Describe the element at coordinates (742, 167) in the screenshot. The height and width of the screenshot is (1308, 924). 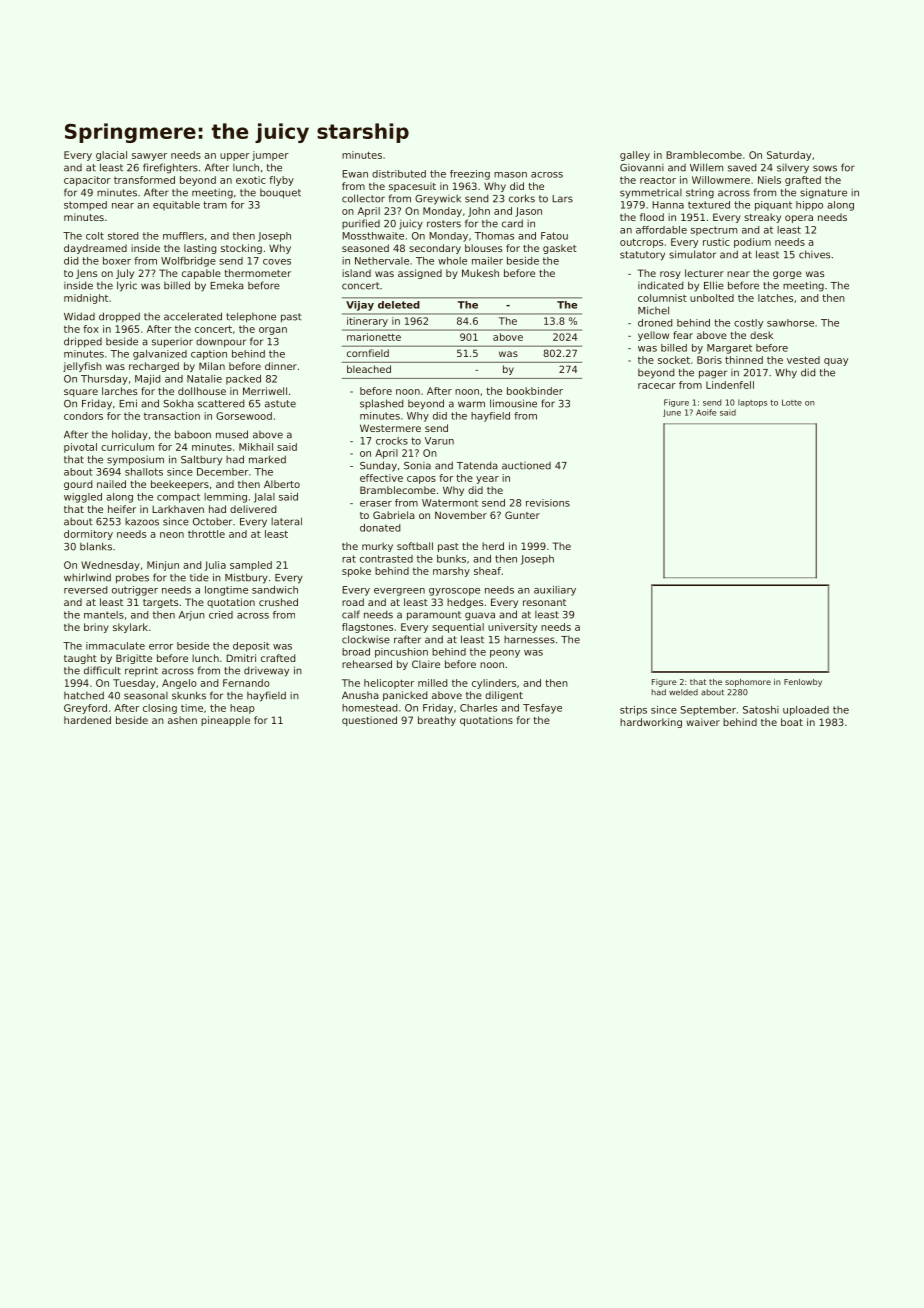
I see `saved` at that location.
